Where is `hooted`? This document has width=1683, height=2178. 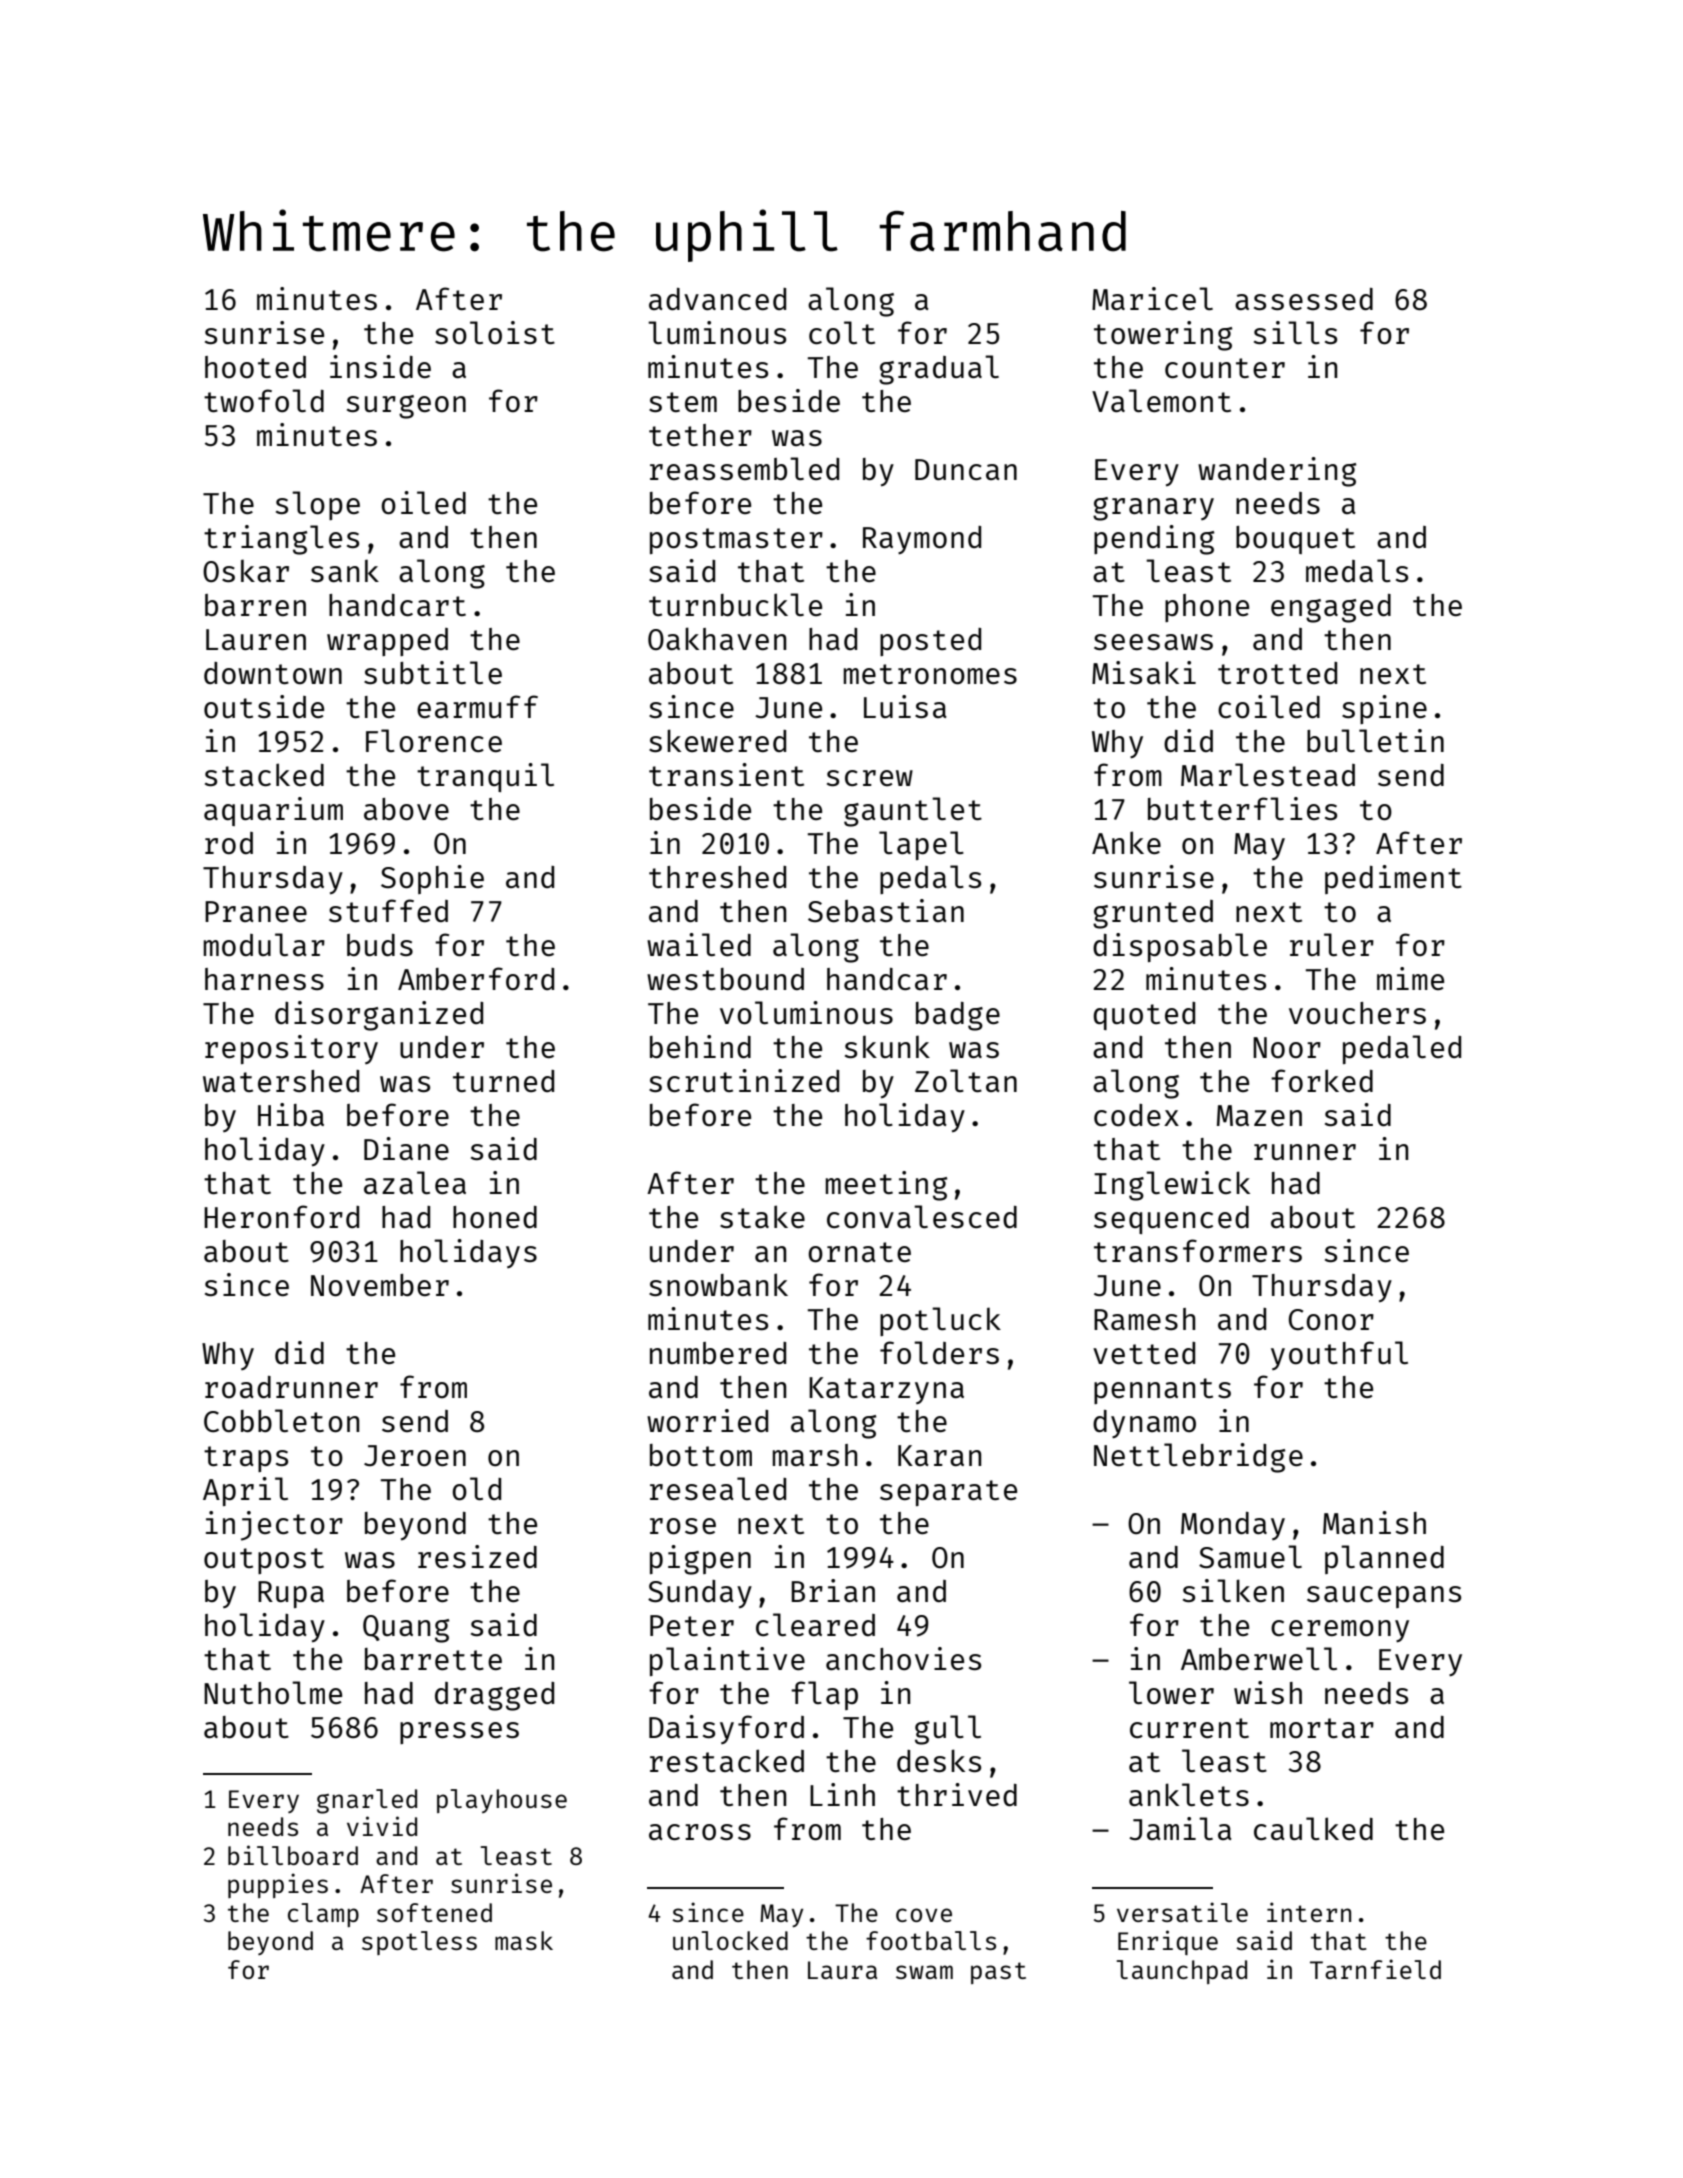 hooted is located at coordinates (255, 367).
